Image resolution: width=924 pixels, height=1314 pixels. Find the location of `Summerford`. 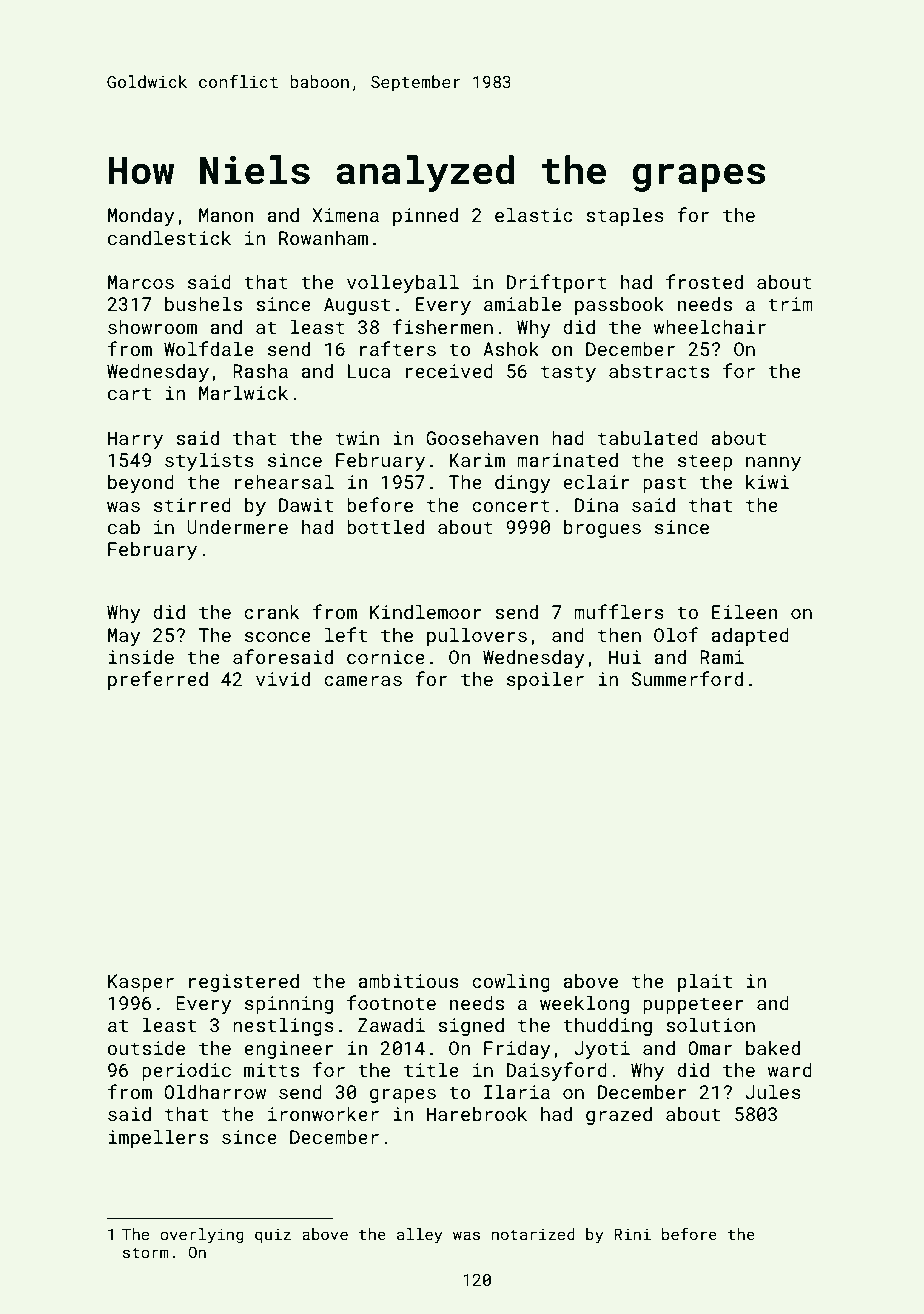

Summerford is located at coordinates (687, 678).
